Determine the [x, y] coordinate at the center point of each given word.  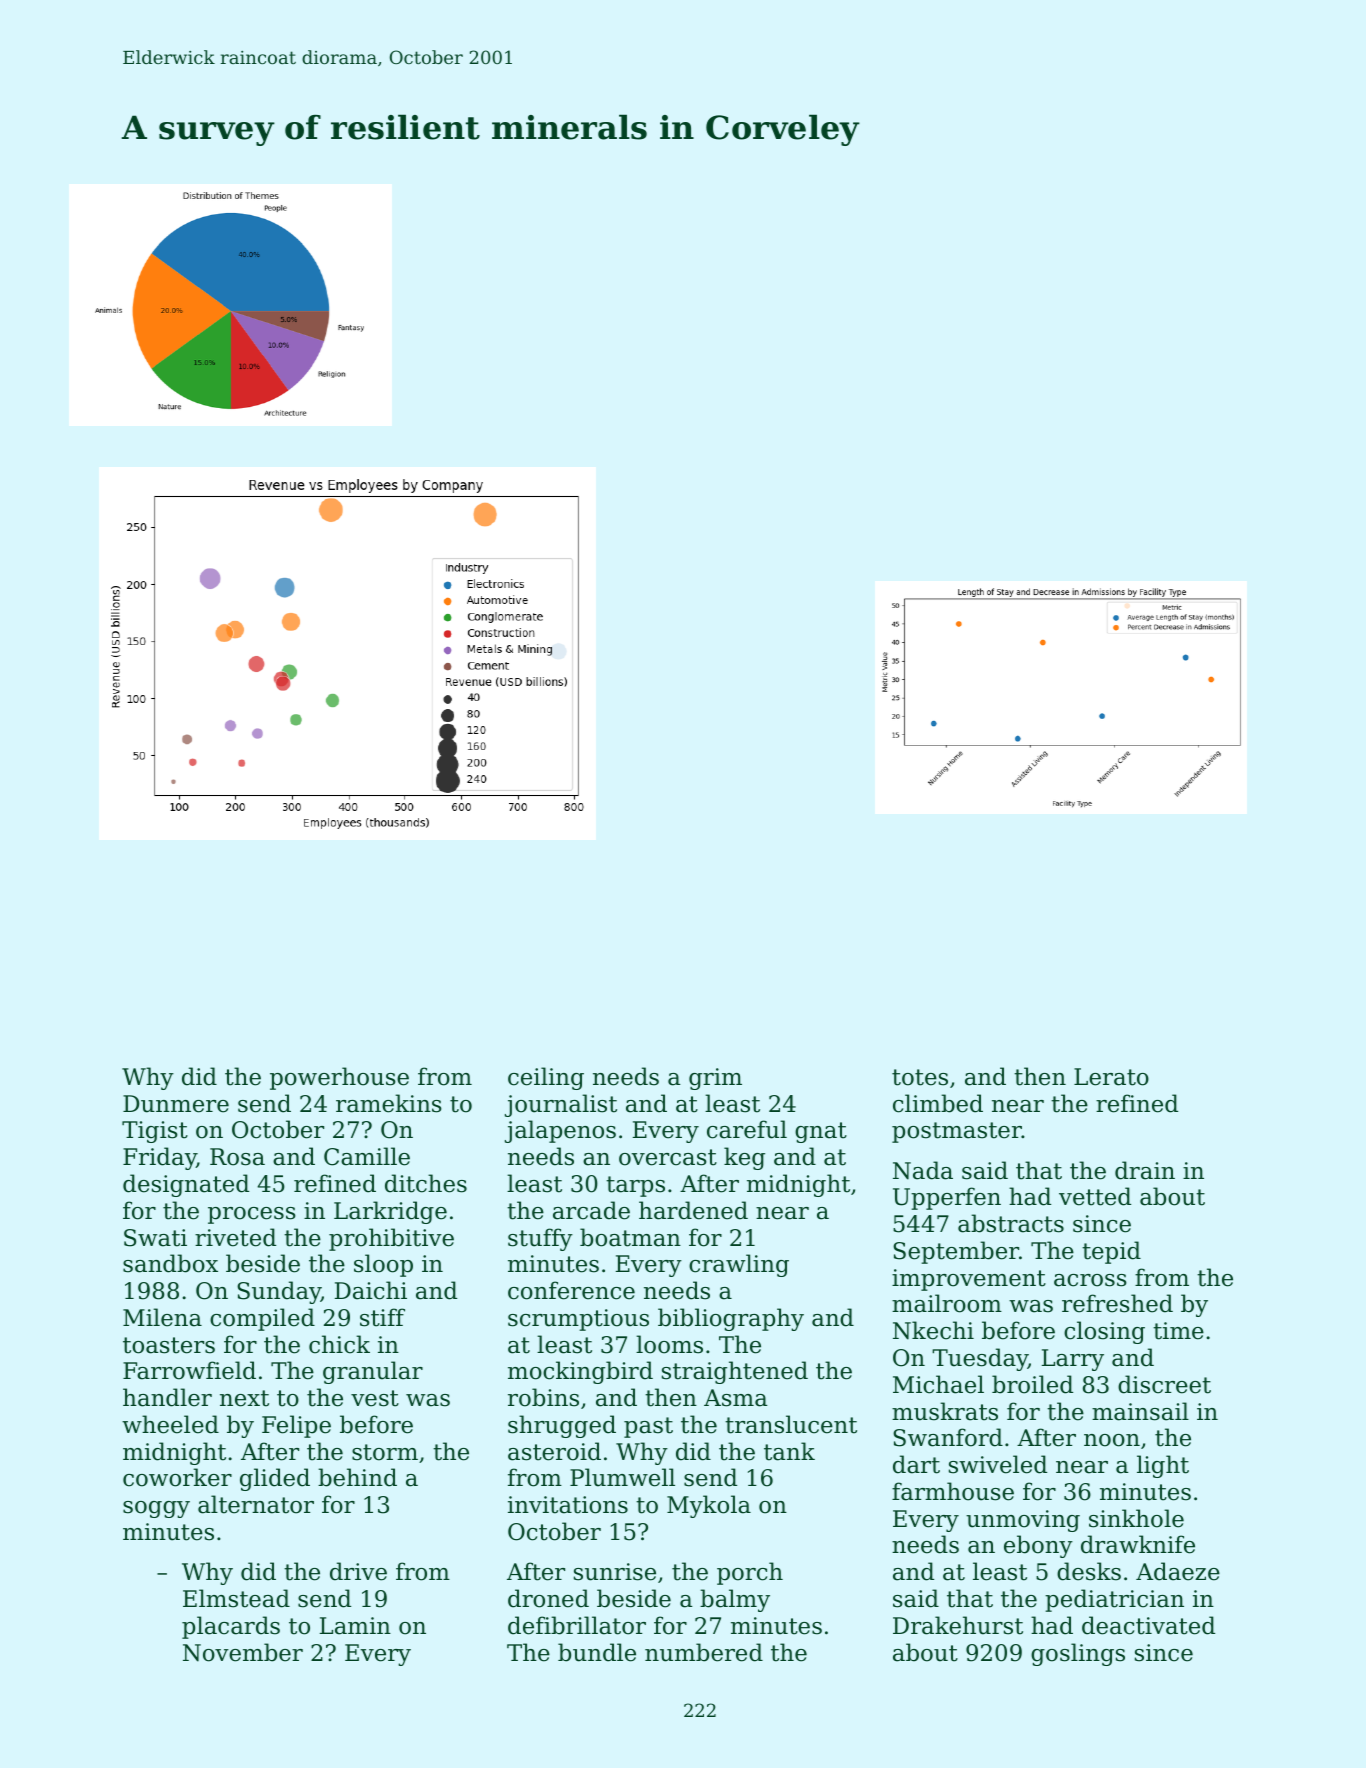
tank [789, 1451]
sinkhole [1136, 1518]
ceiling [546, 1078]
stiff [382, 1317]
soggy [156, 1509]
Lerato [1111, 1077]
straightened [735, 1372]
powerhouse [339, 1078]
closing [1104, 1332]
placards [231, 1627]
